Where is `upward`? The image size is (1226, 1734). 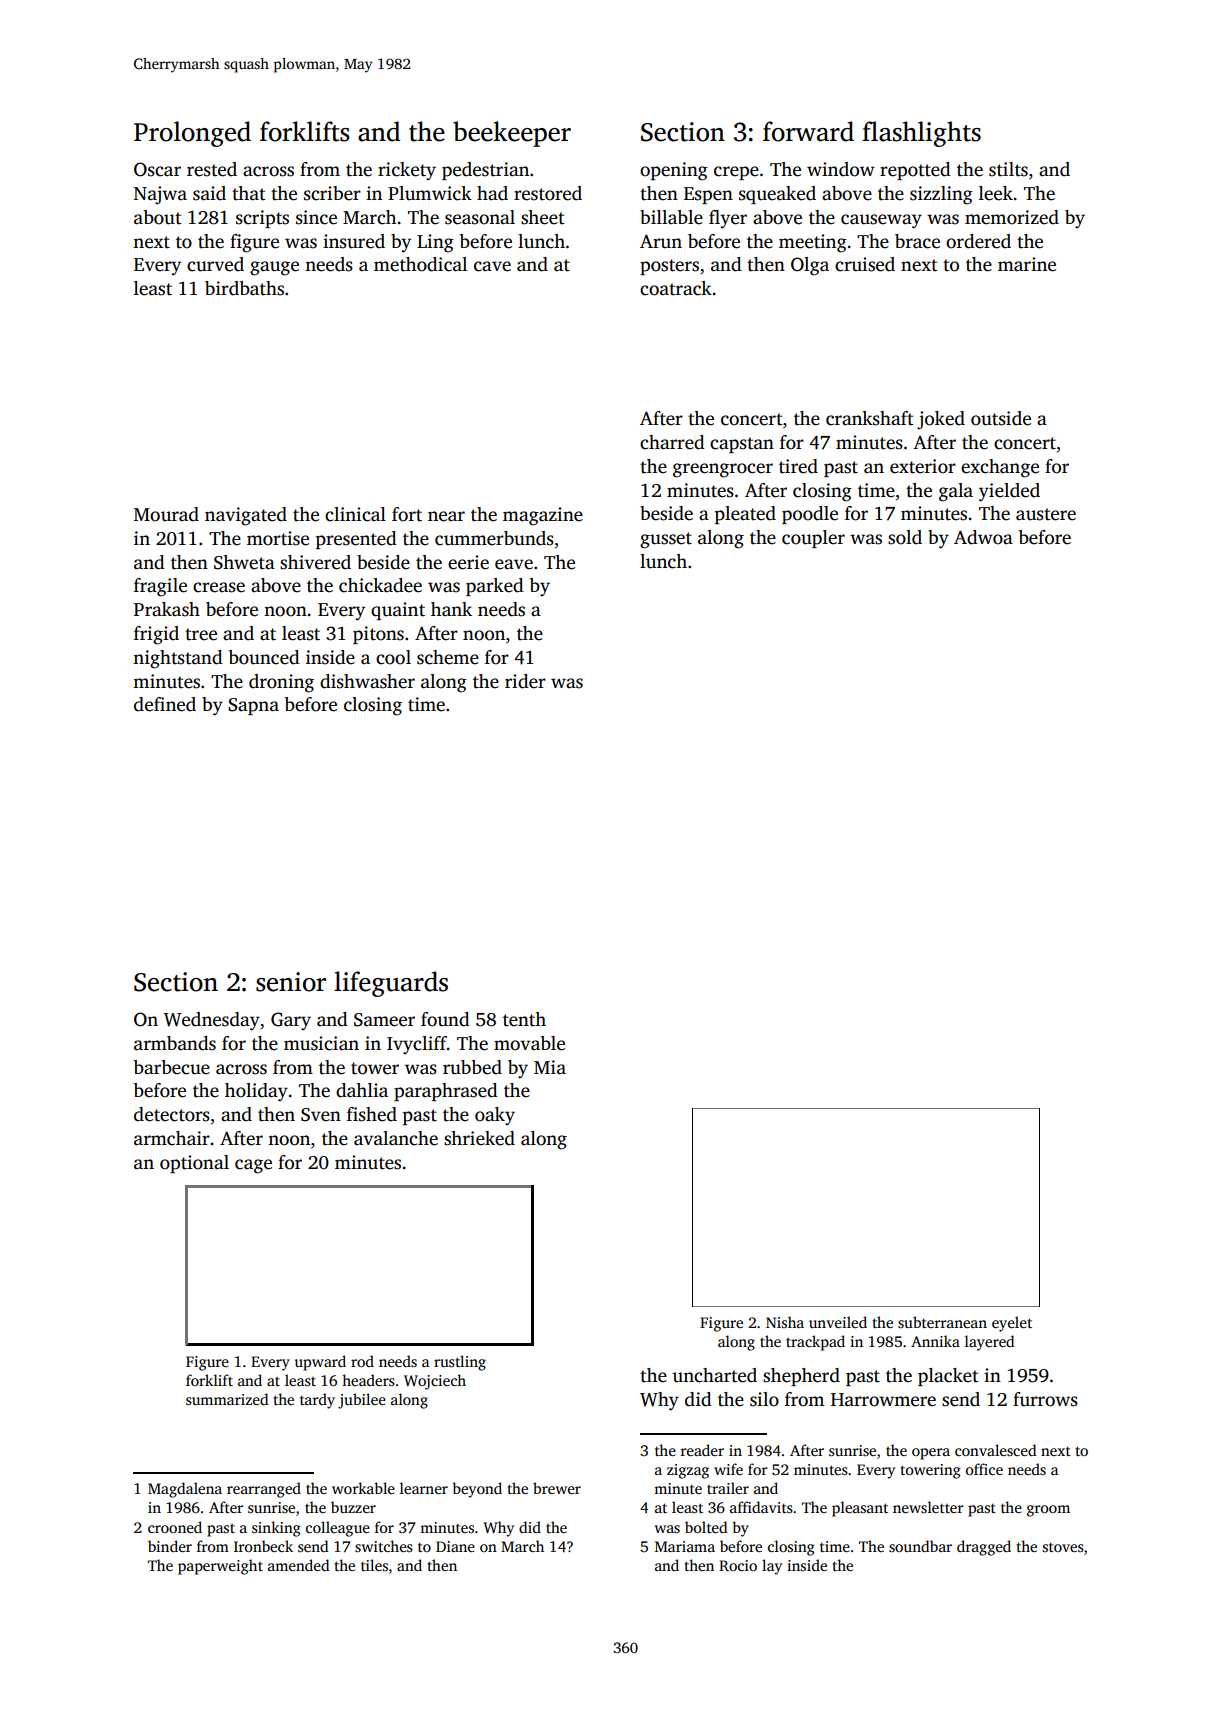
upward is located at coordinates (320, 1363).
